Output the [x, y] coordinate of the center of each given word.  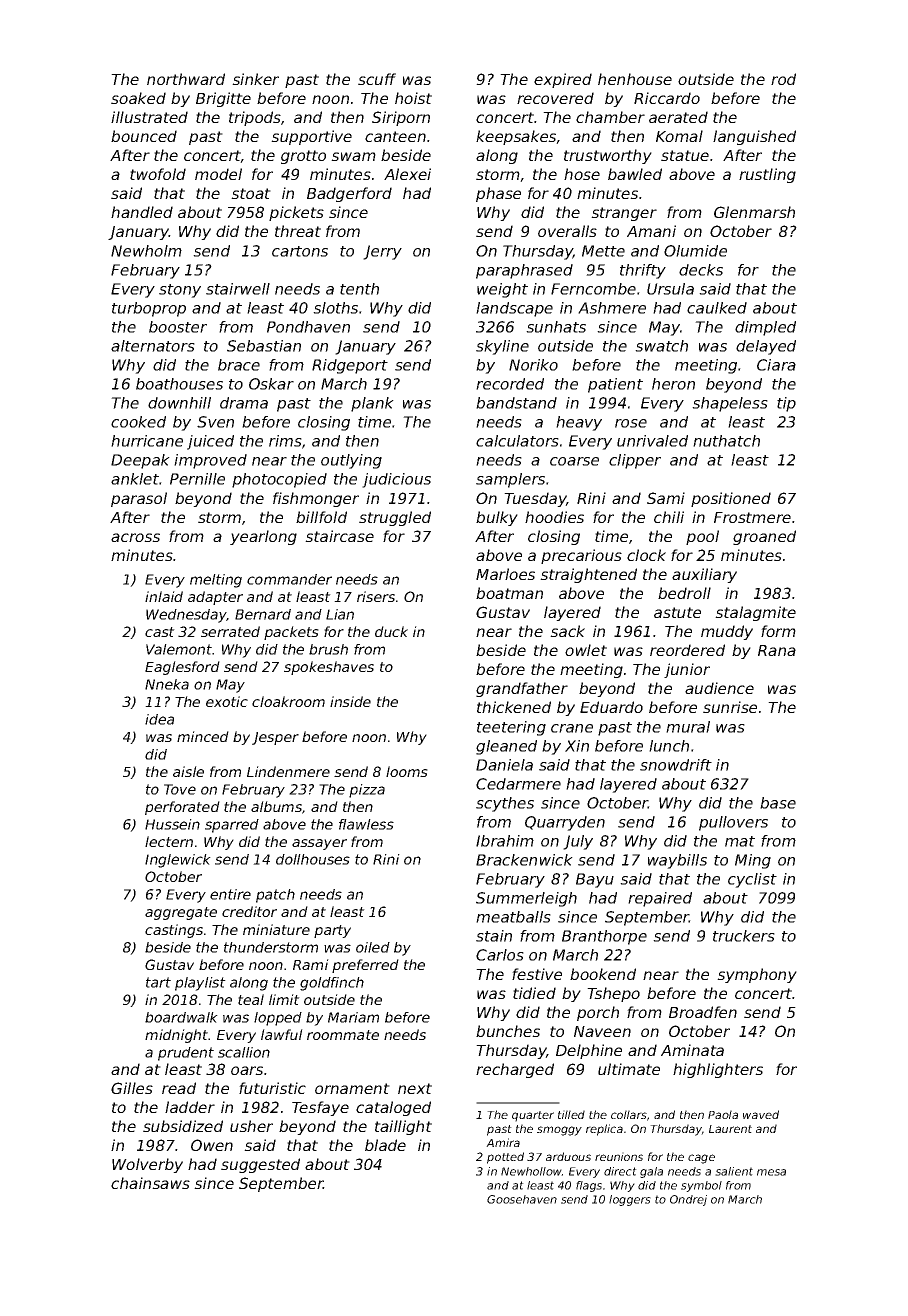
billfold [321, 517]
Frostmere [752, 517]
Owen [212, 1145]
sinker [255, 79]
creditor [249, 911]
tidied [534, 993]
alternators [153, 346]
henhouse [635, 79]
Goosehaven [522, 1199]
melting [216, 581]
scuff [377, 79]
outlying [351, 461]
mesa [771, 1172]
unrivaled [652, 441]
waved [761, 1114]
